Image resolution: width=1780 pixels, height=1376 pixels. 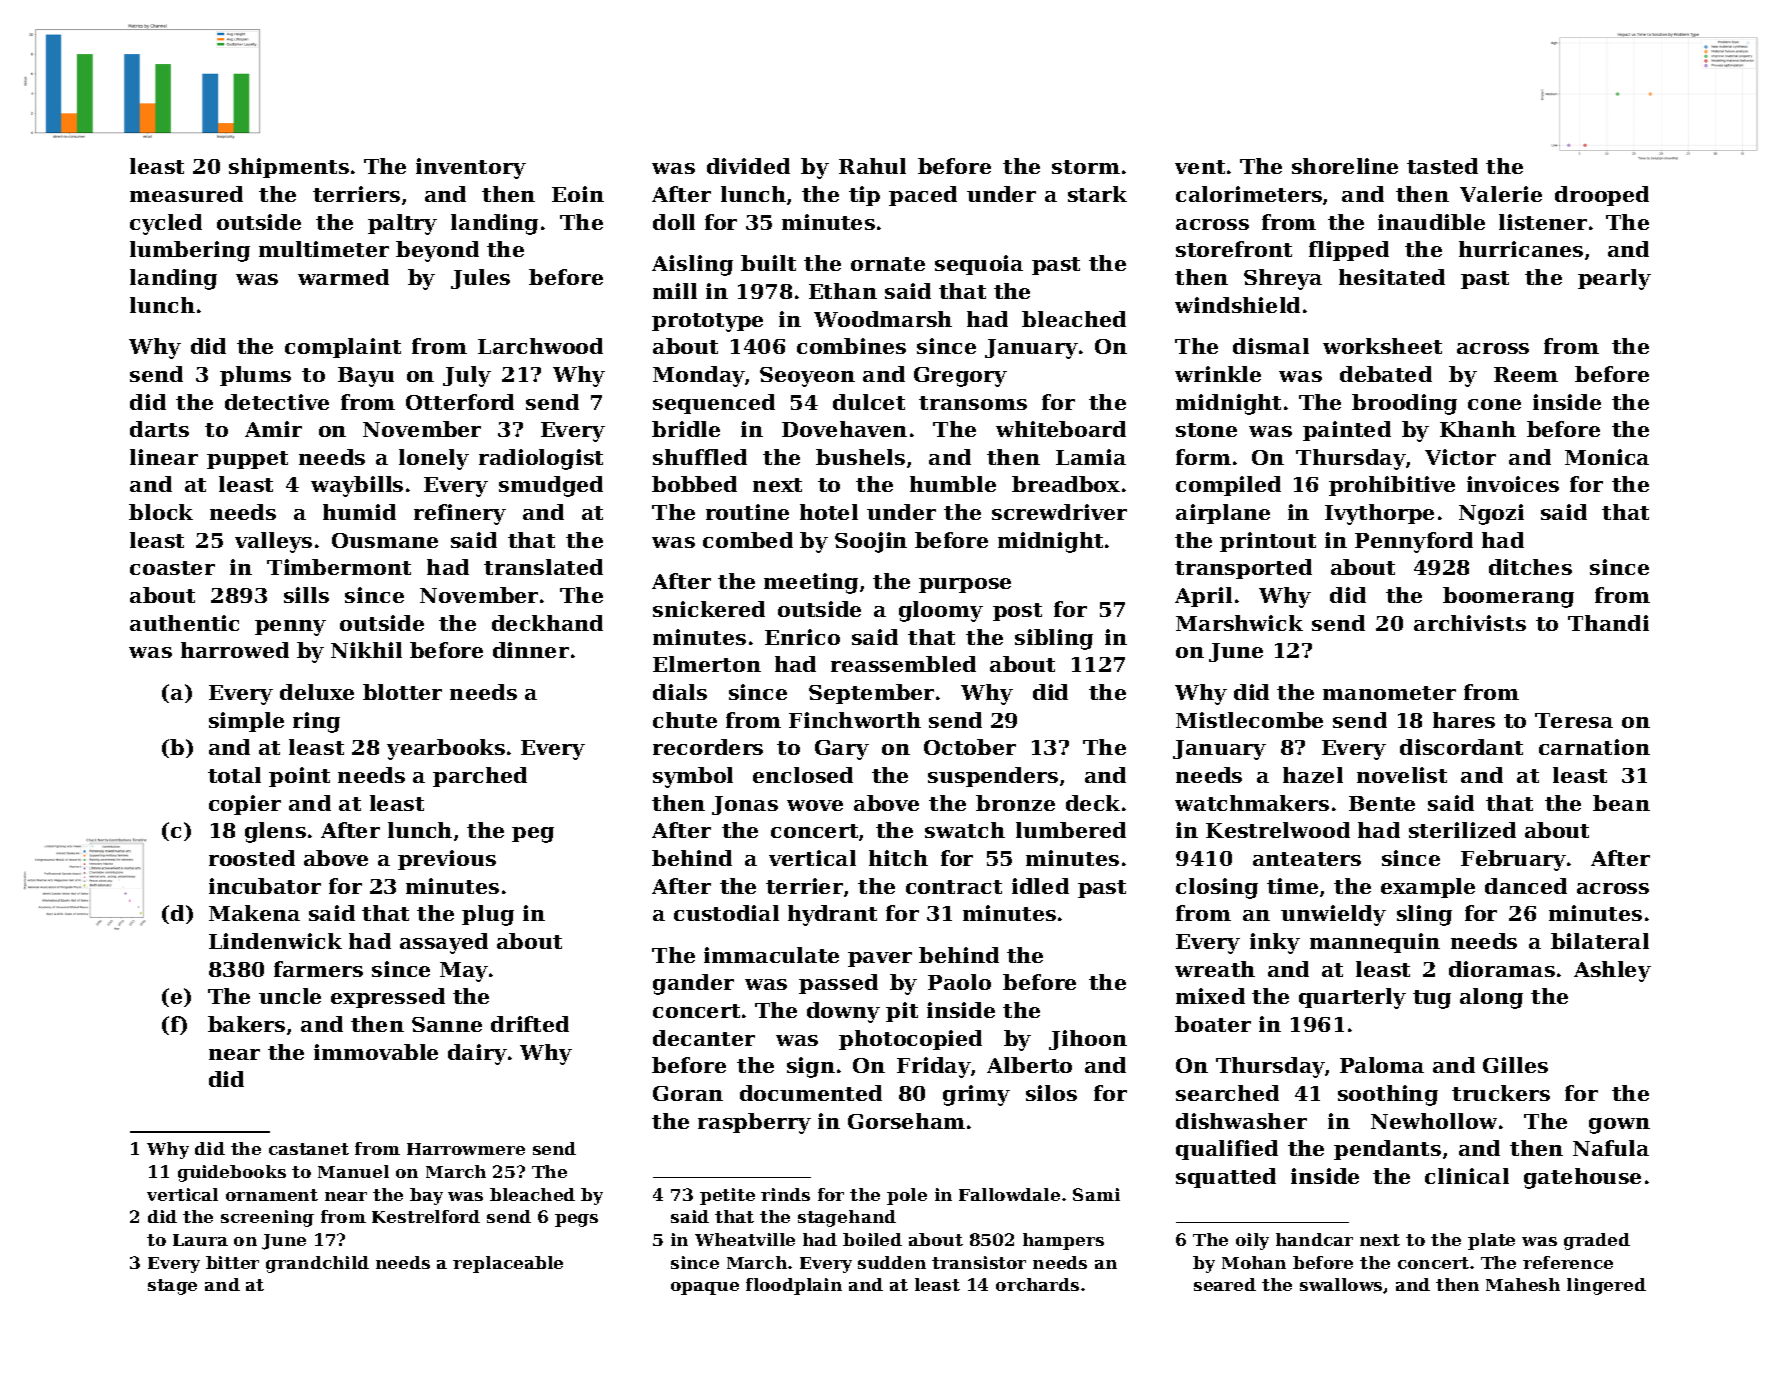 I want to click on archivists, so click(x=1470, y=623).
